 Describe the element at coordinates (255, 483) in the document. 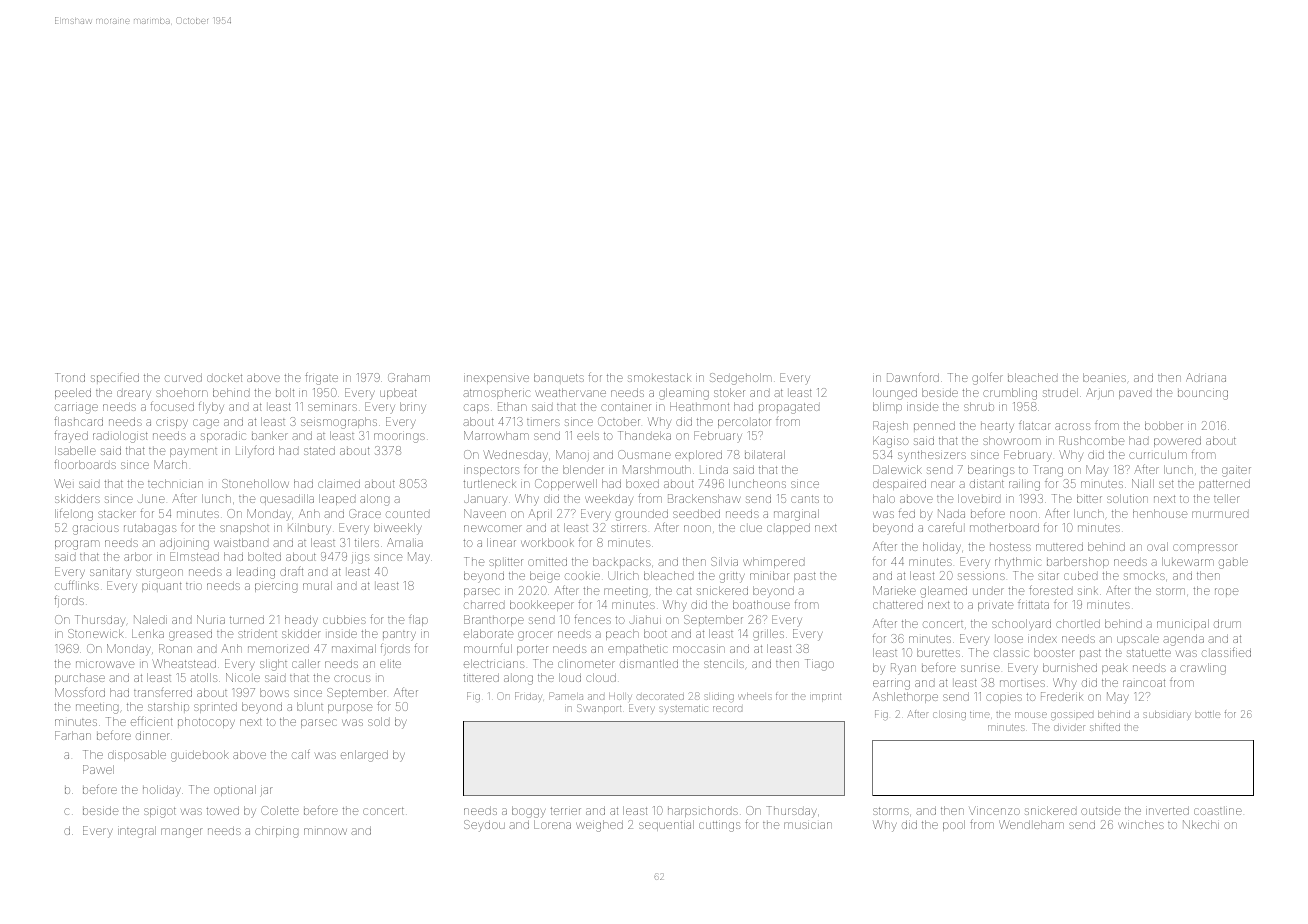

I see `Stonehollow` at that location.
